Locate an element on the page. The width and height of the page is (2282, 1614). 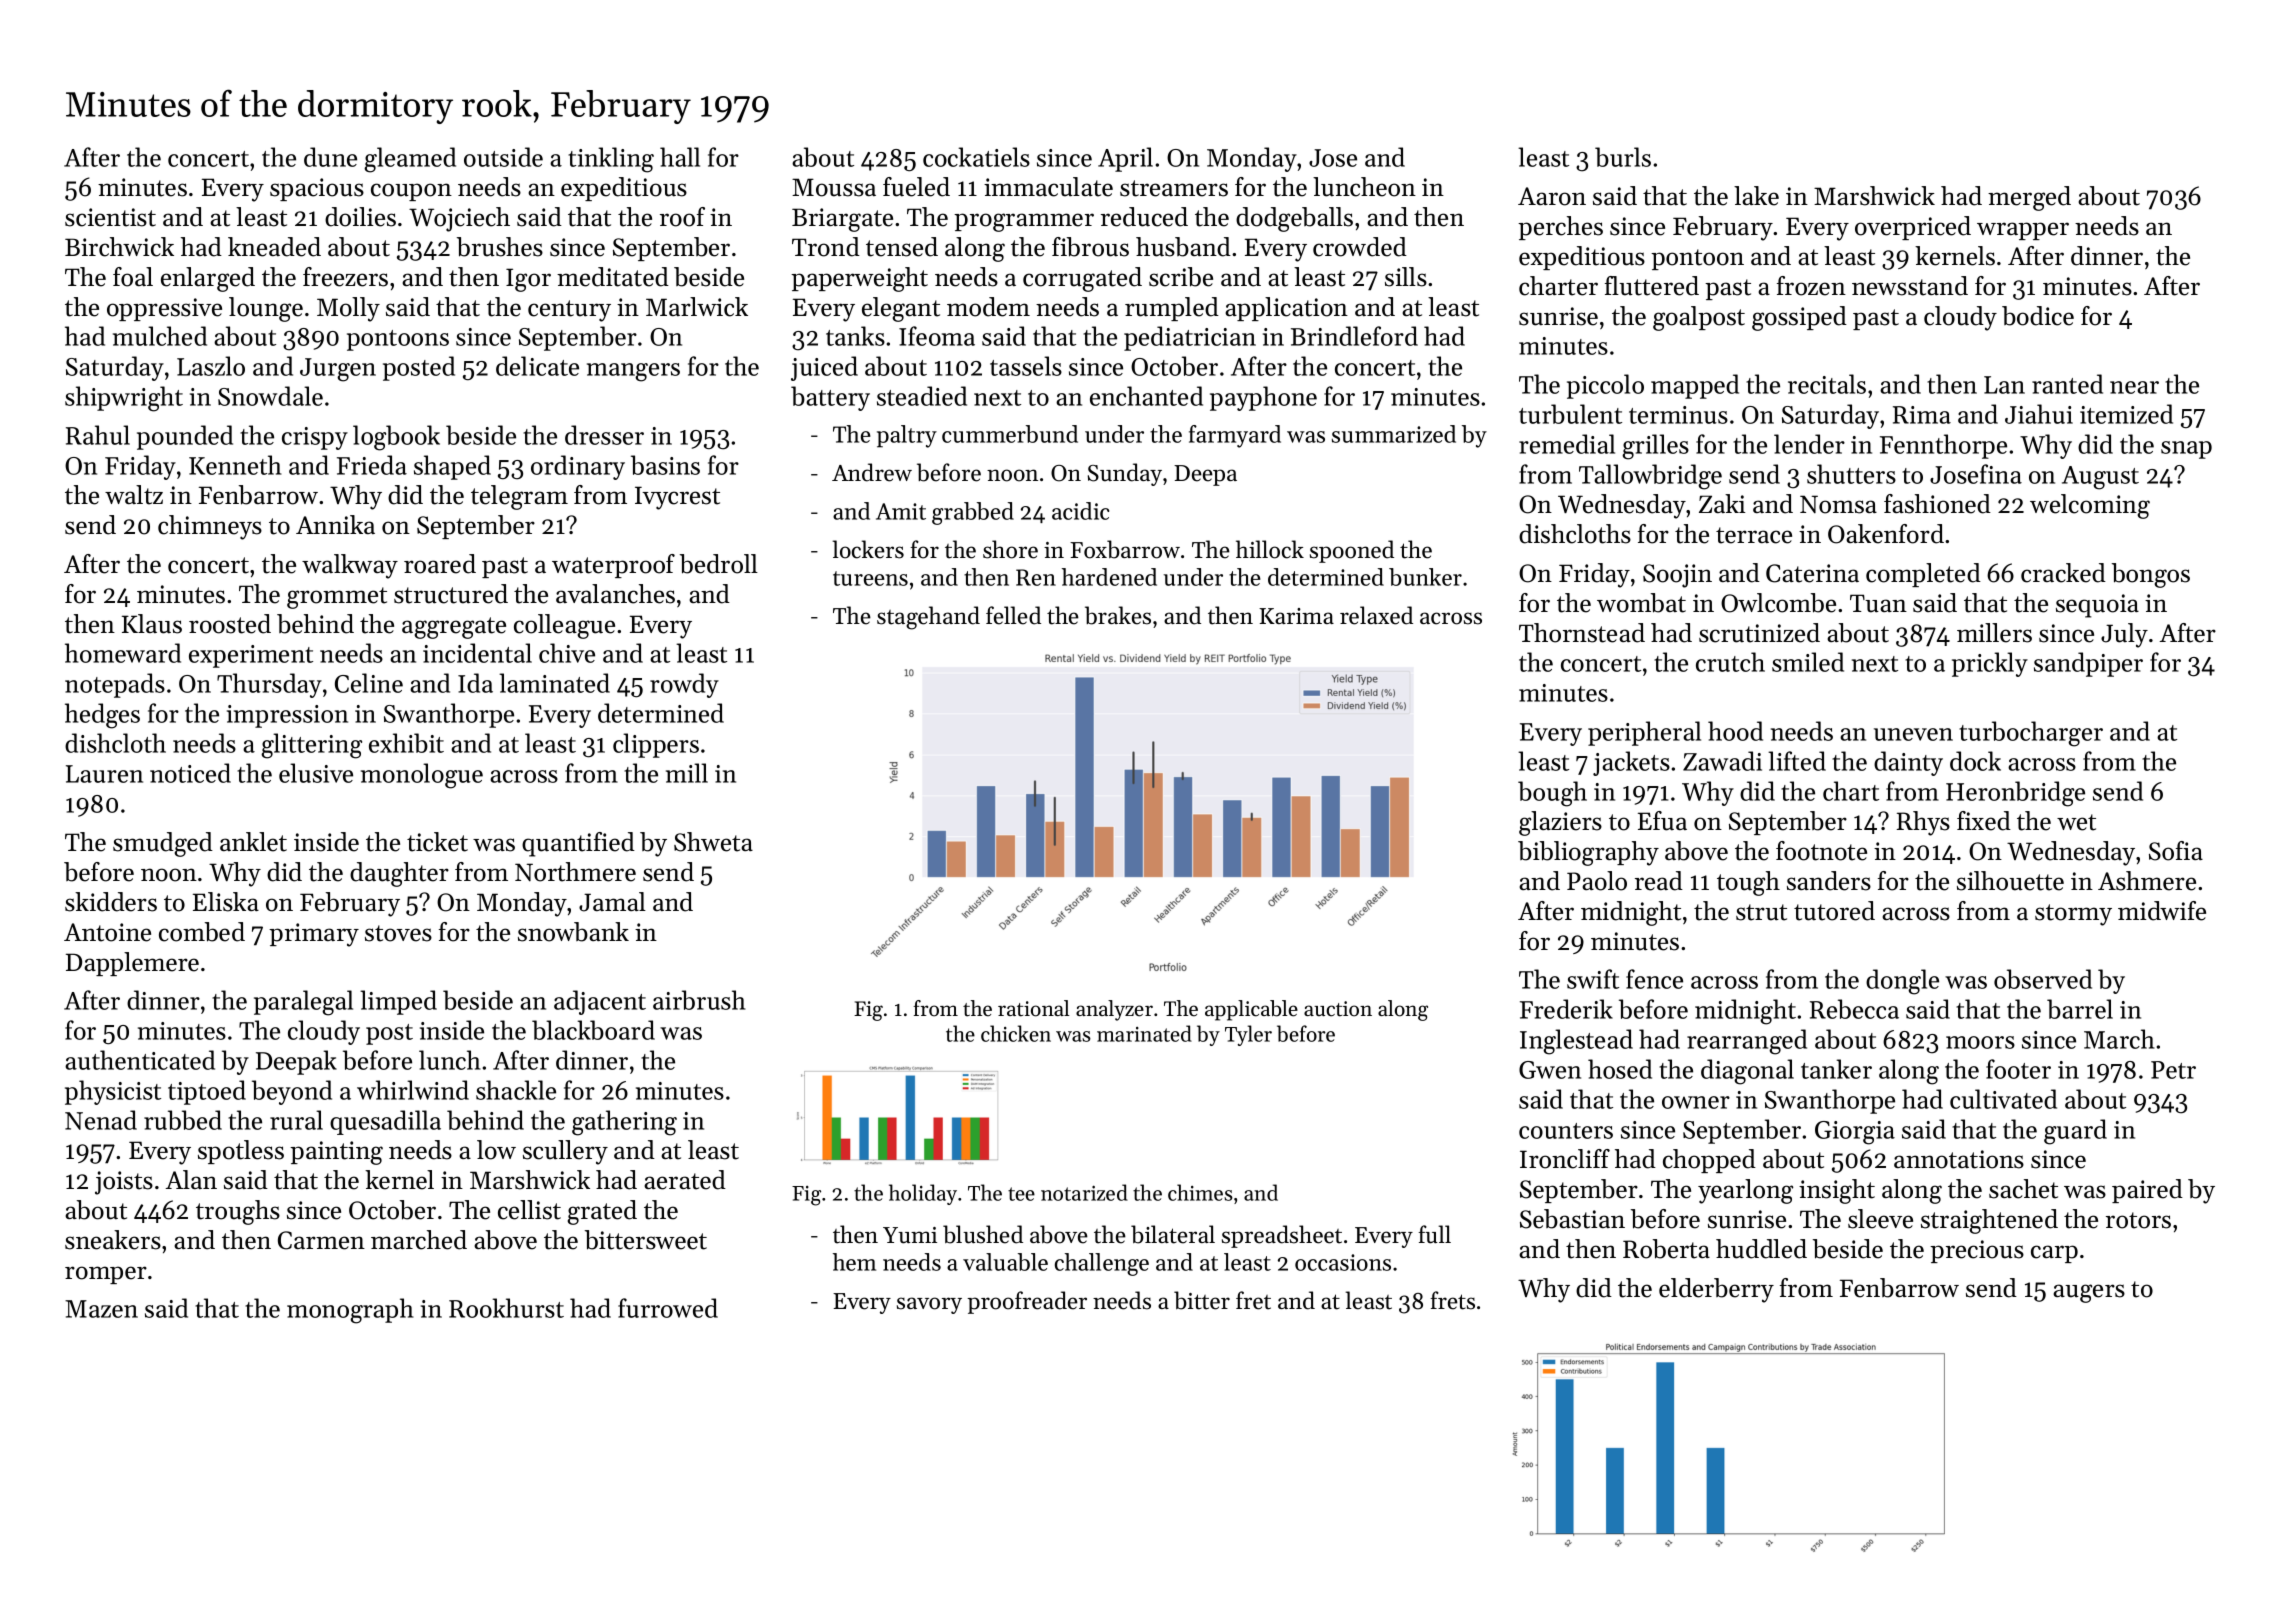
analyzer is located at coordinates (1114, 1010).
